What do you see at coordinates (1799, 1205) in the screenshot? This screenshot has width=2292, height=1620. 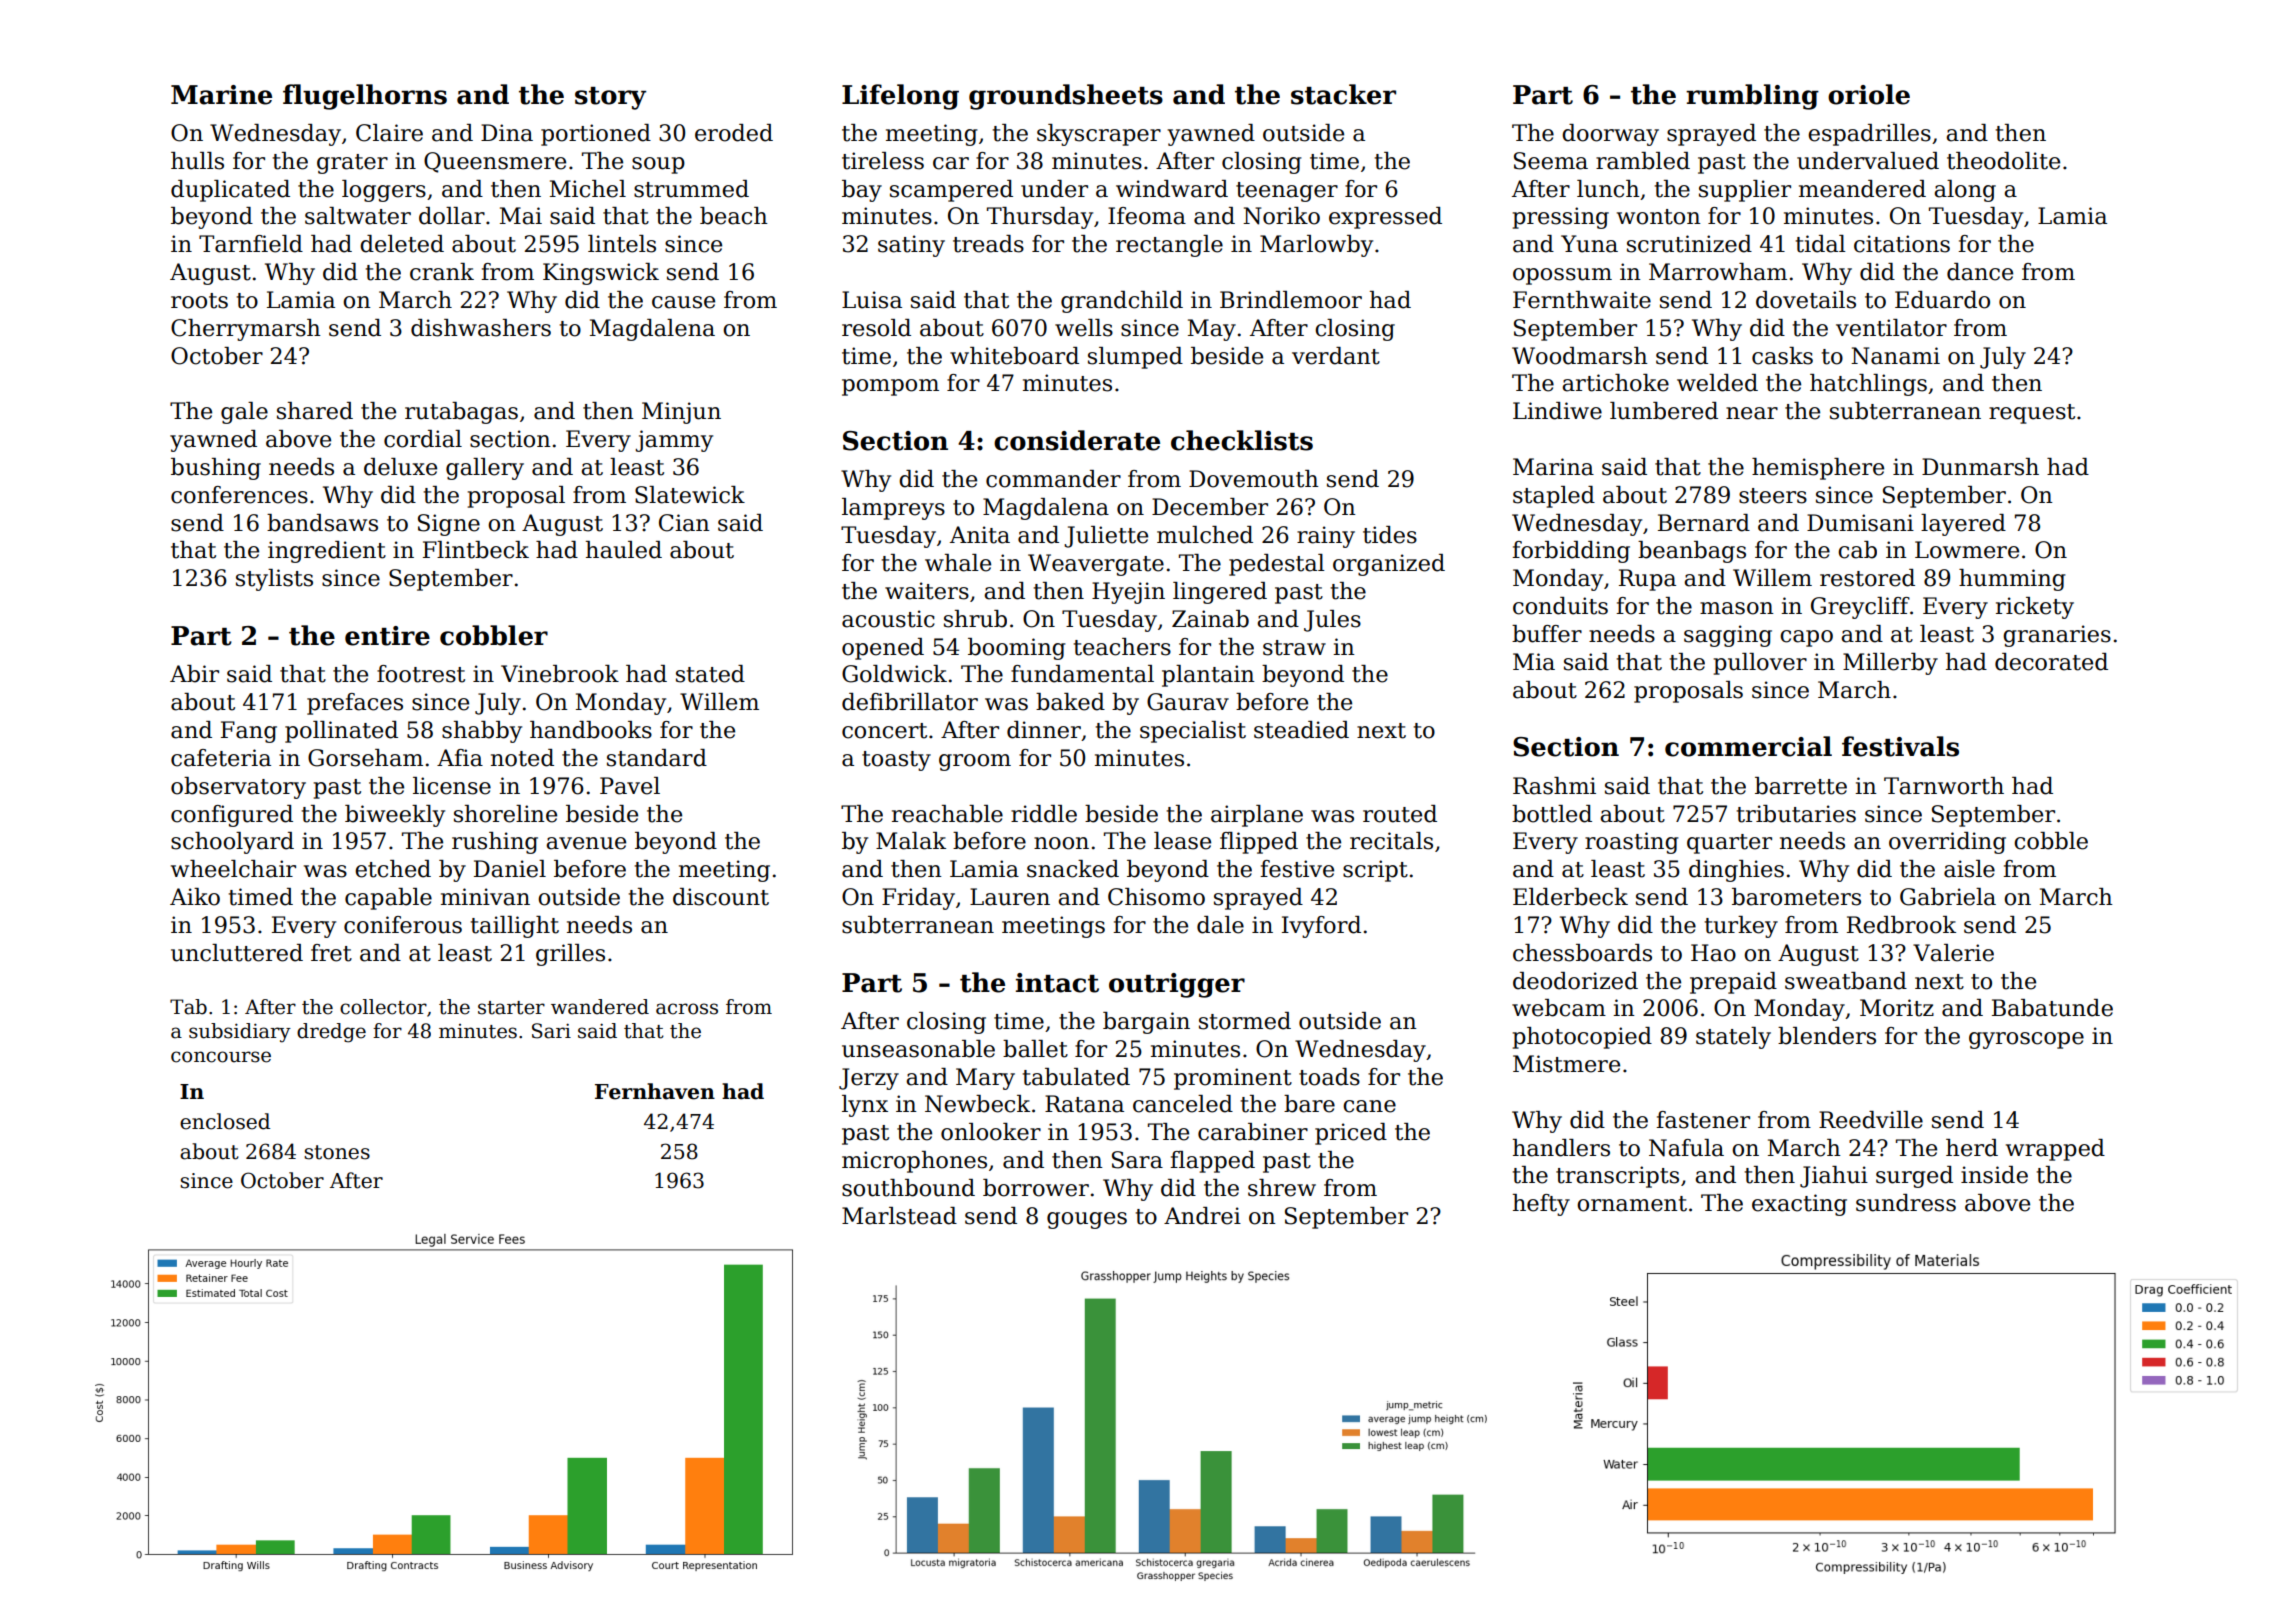 I see `exacting` at bounding box center [1799, 1205].
